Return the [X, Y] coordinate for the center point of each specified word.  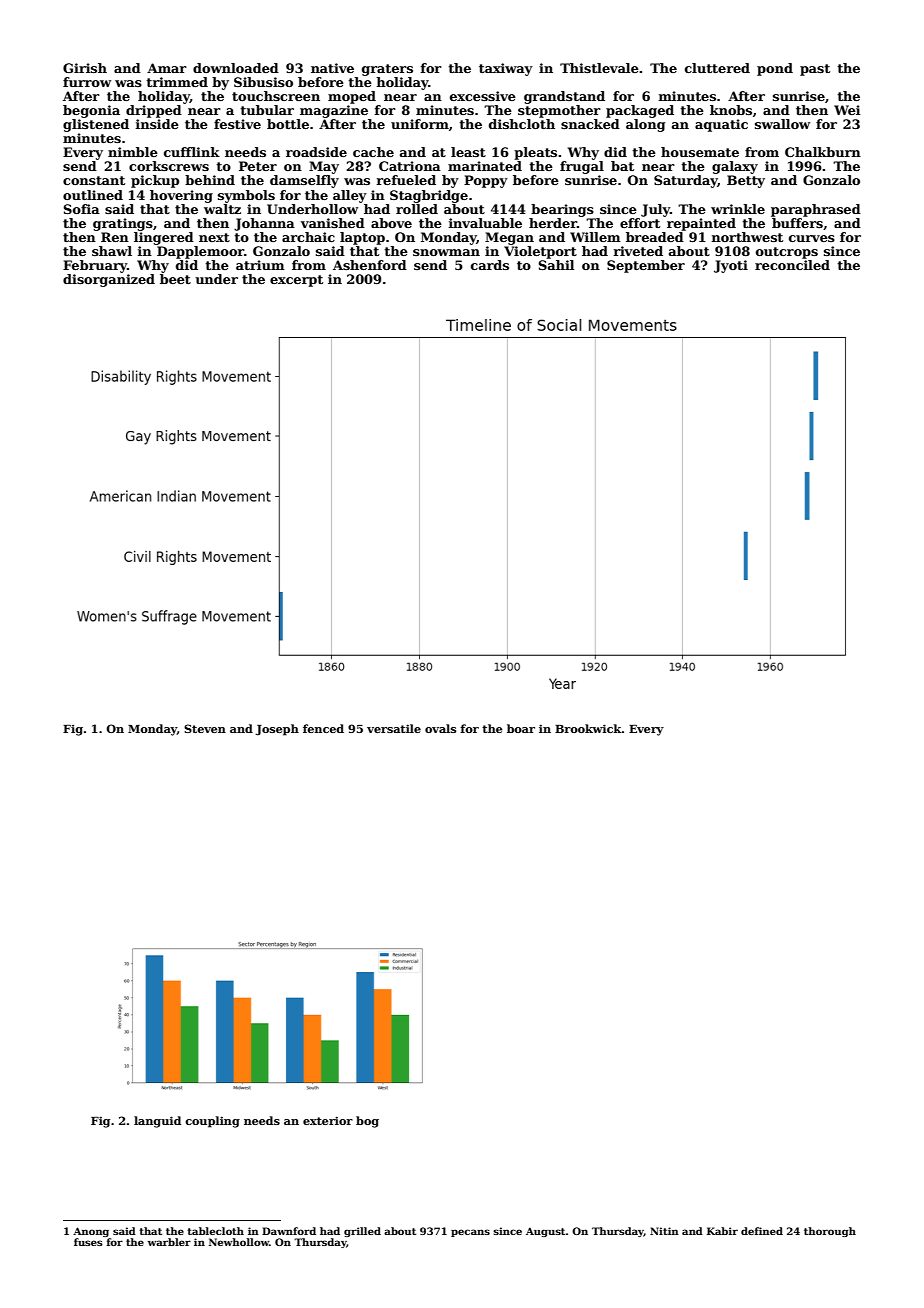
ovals [440, 728]
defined [762, 1231]
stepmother [559, 111]
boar [521, 728]
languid [157, 1122]
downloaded [236, 68]
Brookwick [588, 728]
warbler [169, 1242]
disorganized [109, 280]
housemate [700, 152]
